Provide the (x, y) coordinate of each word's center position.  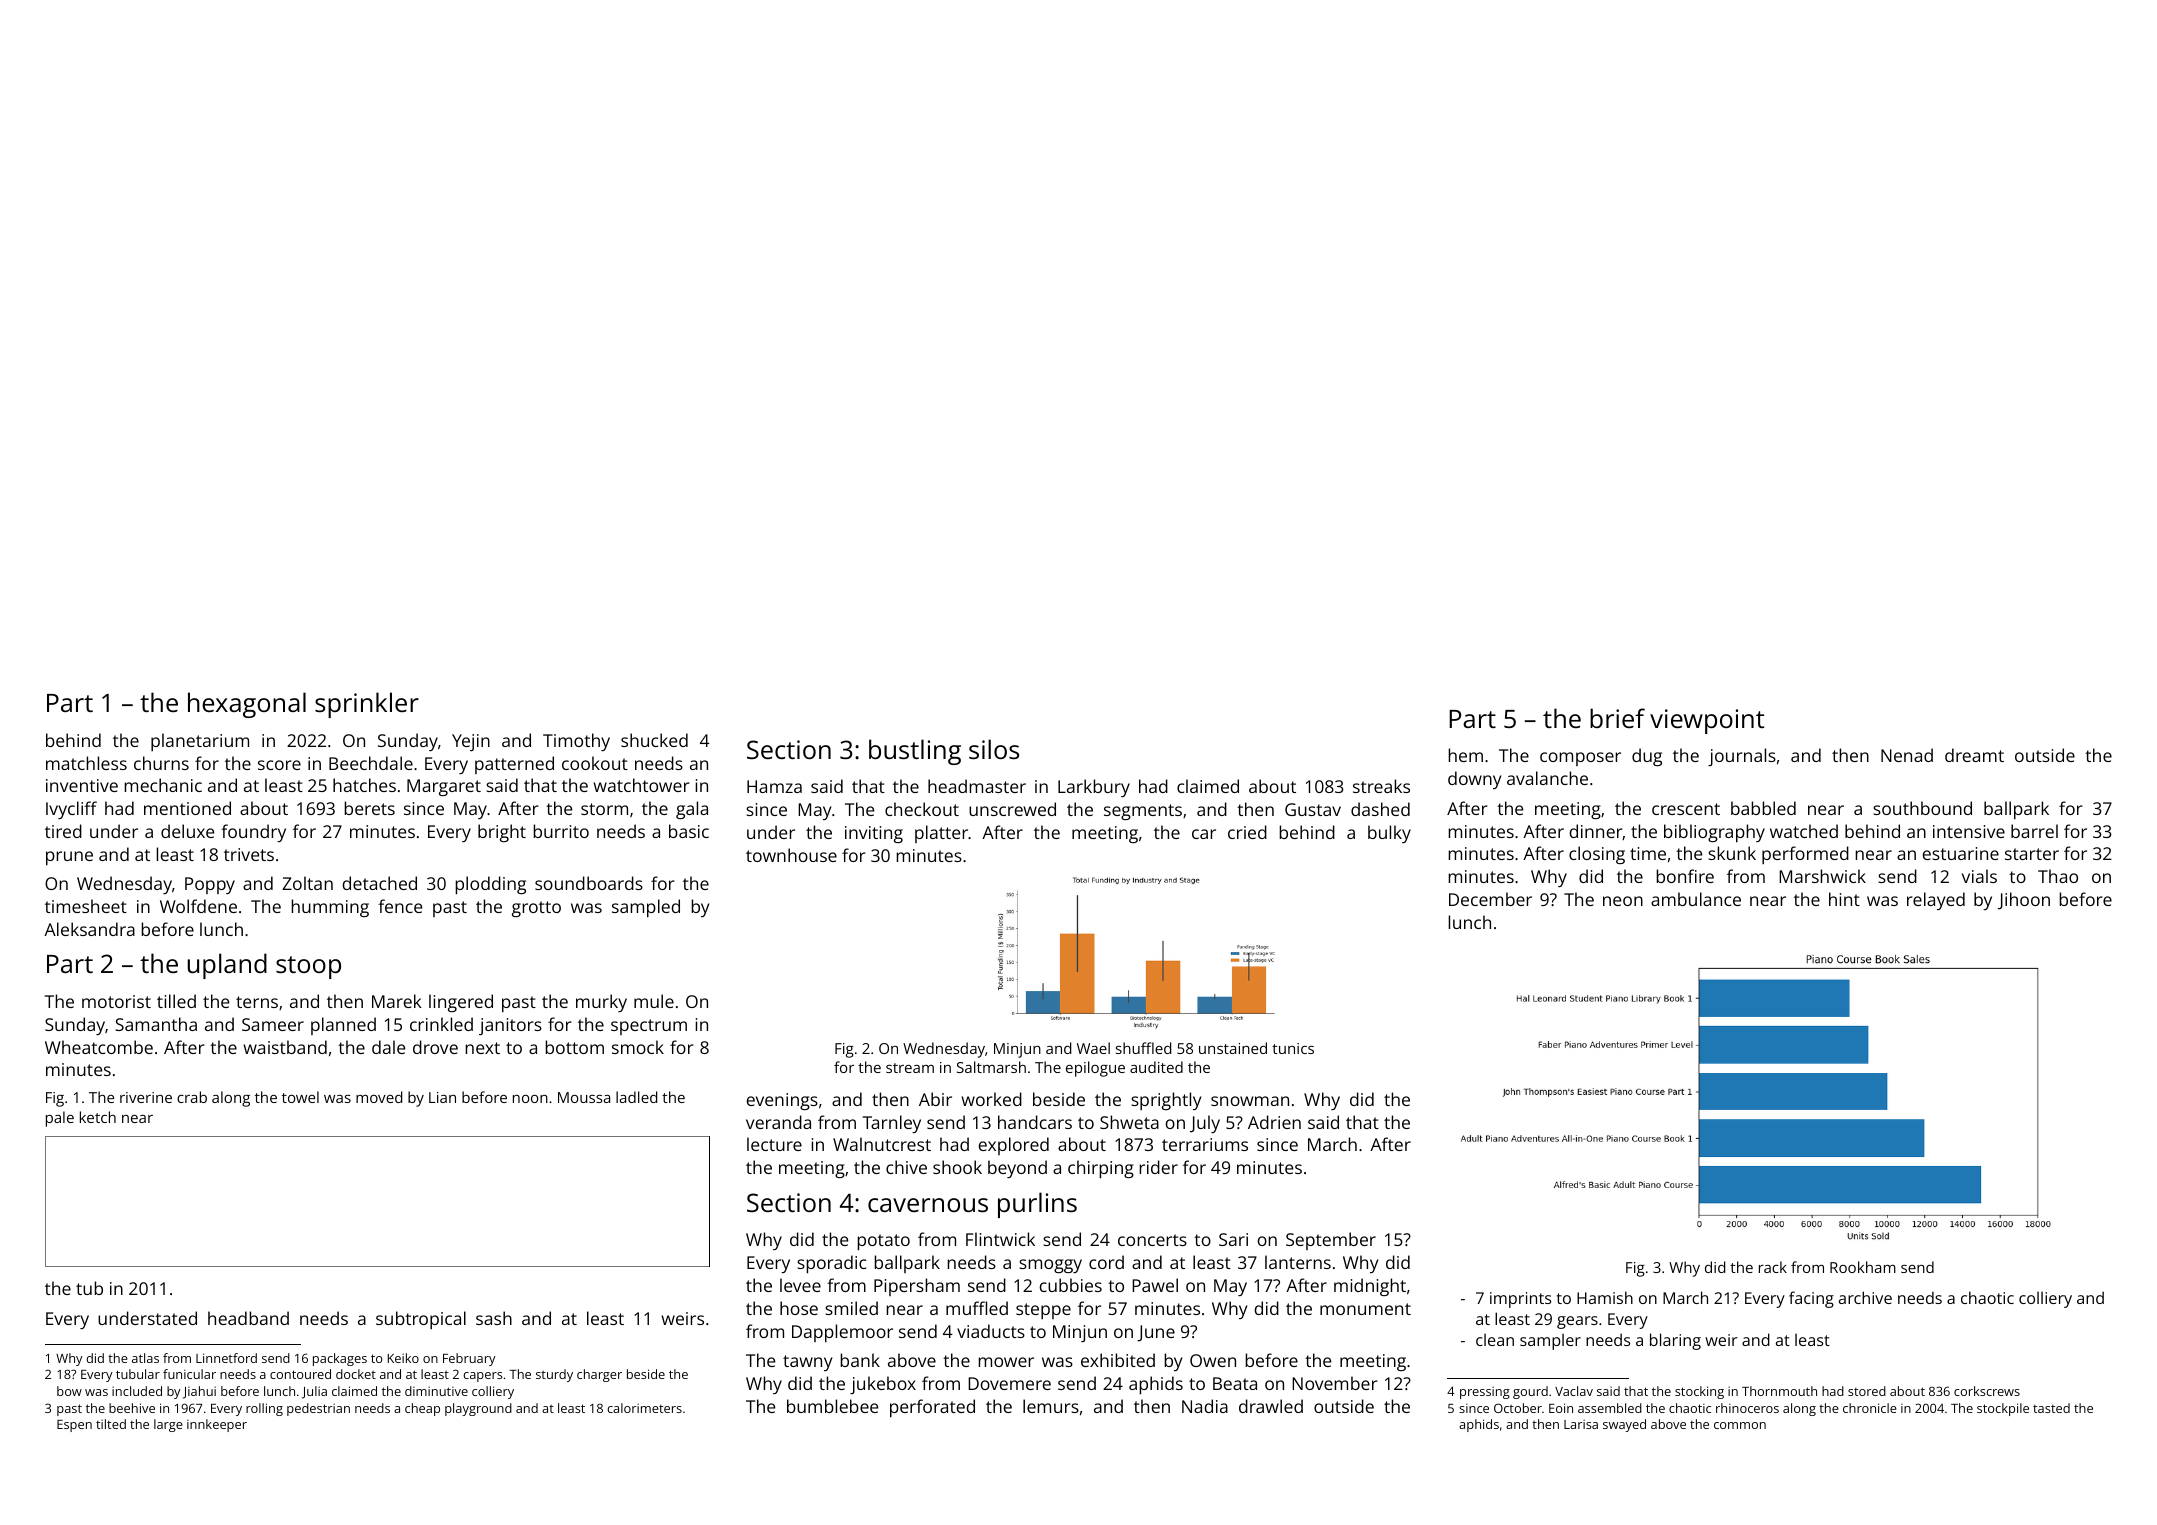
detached (379, 883)
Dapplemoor (842, 1333)
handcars (1035, 1122)
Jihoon (2024, 901)
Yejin (471, 742)
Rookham (1863, 1267)
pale (60, 1119)
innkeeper (217, 1425)
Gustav (1313, 809)
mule (654, 1001)
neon (1623, 901)
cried (1247, 832)
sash (494, 1318)
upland (227, 966)
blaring (1675, 1341)
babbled (1763, 808)
